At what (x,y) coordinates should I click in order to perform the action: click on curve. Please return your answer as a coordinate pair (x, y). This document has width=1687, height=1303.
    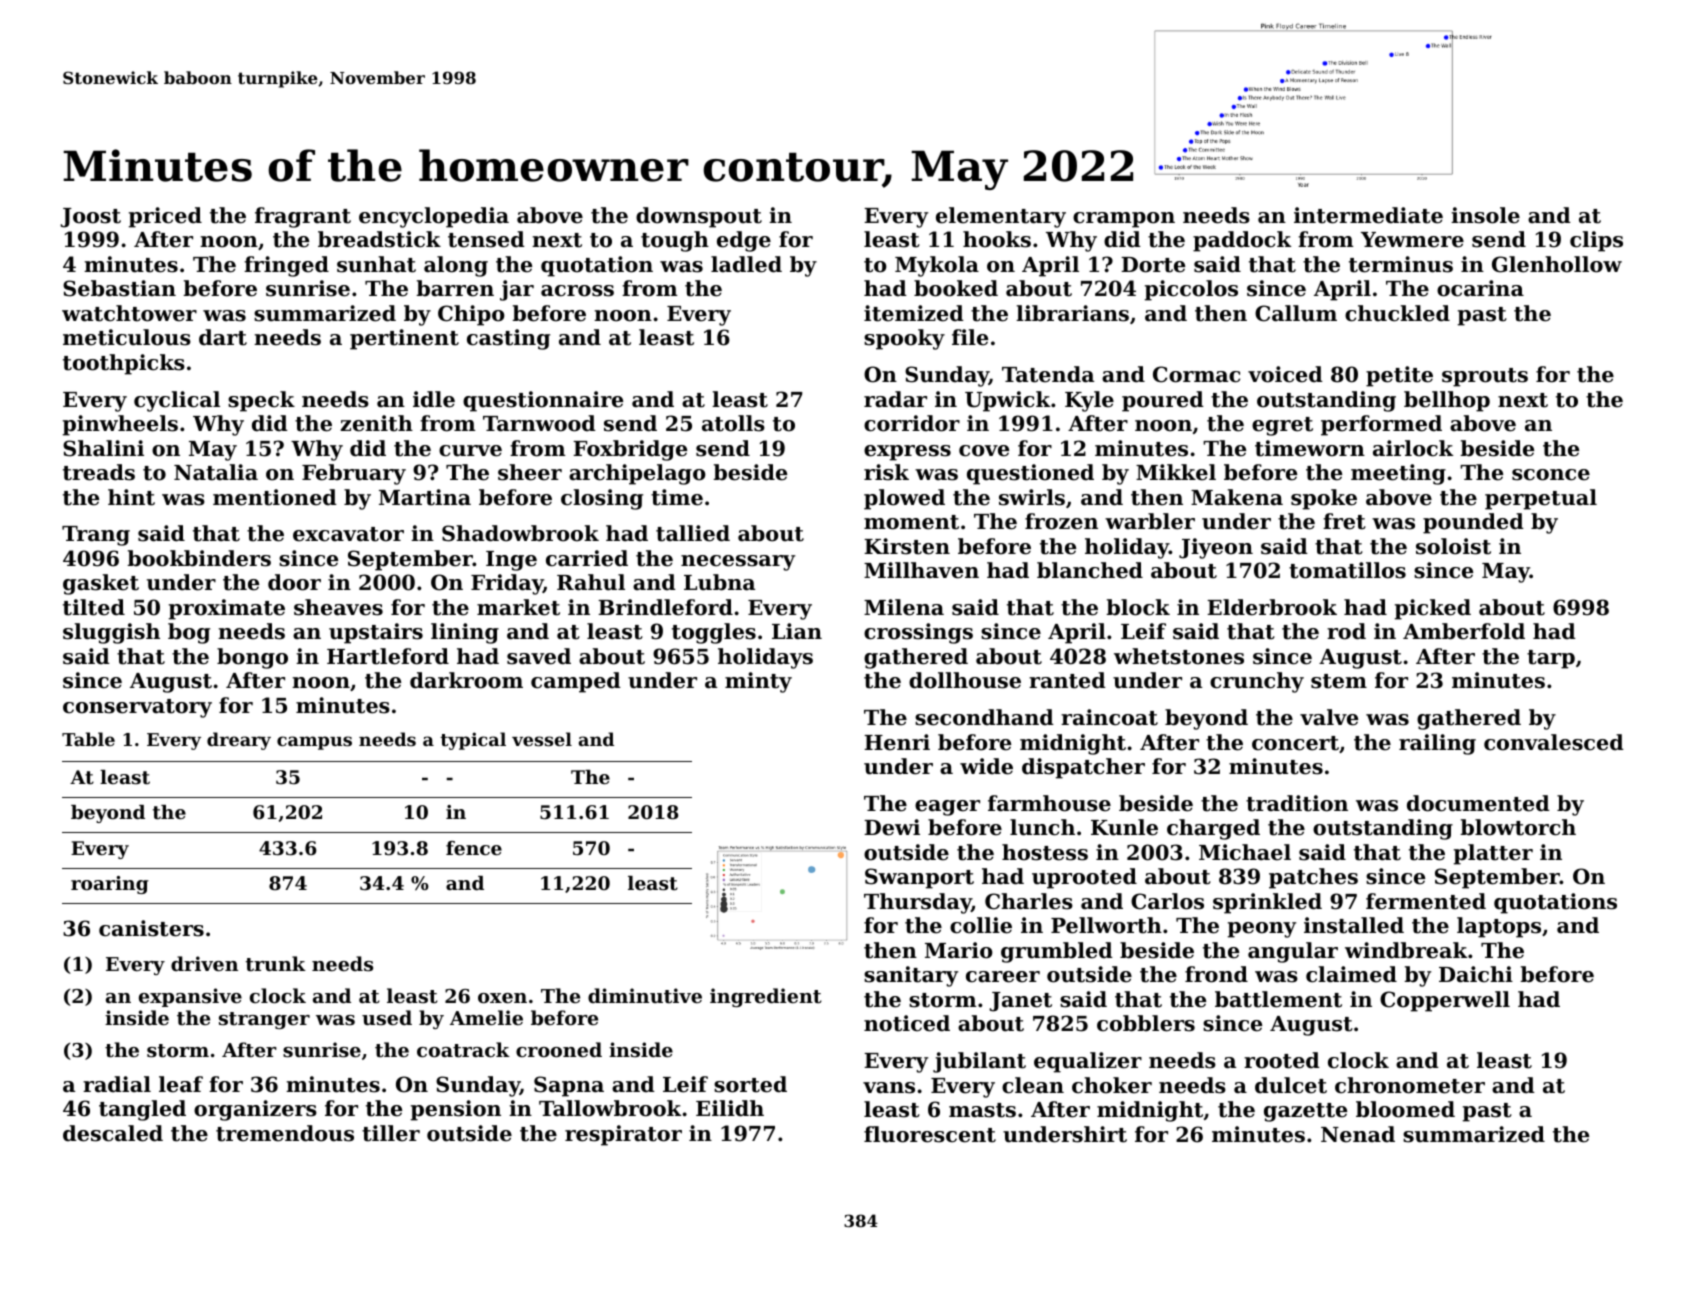
    Looking at the image, I should click on (470, 451).
